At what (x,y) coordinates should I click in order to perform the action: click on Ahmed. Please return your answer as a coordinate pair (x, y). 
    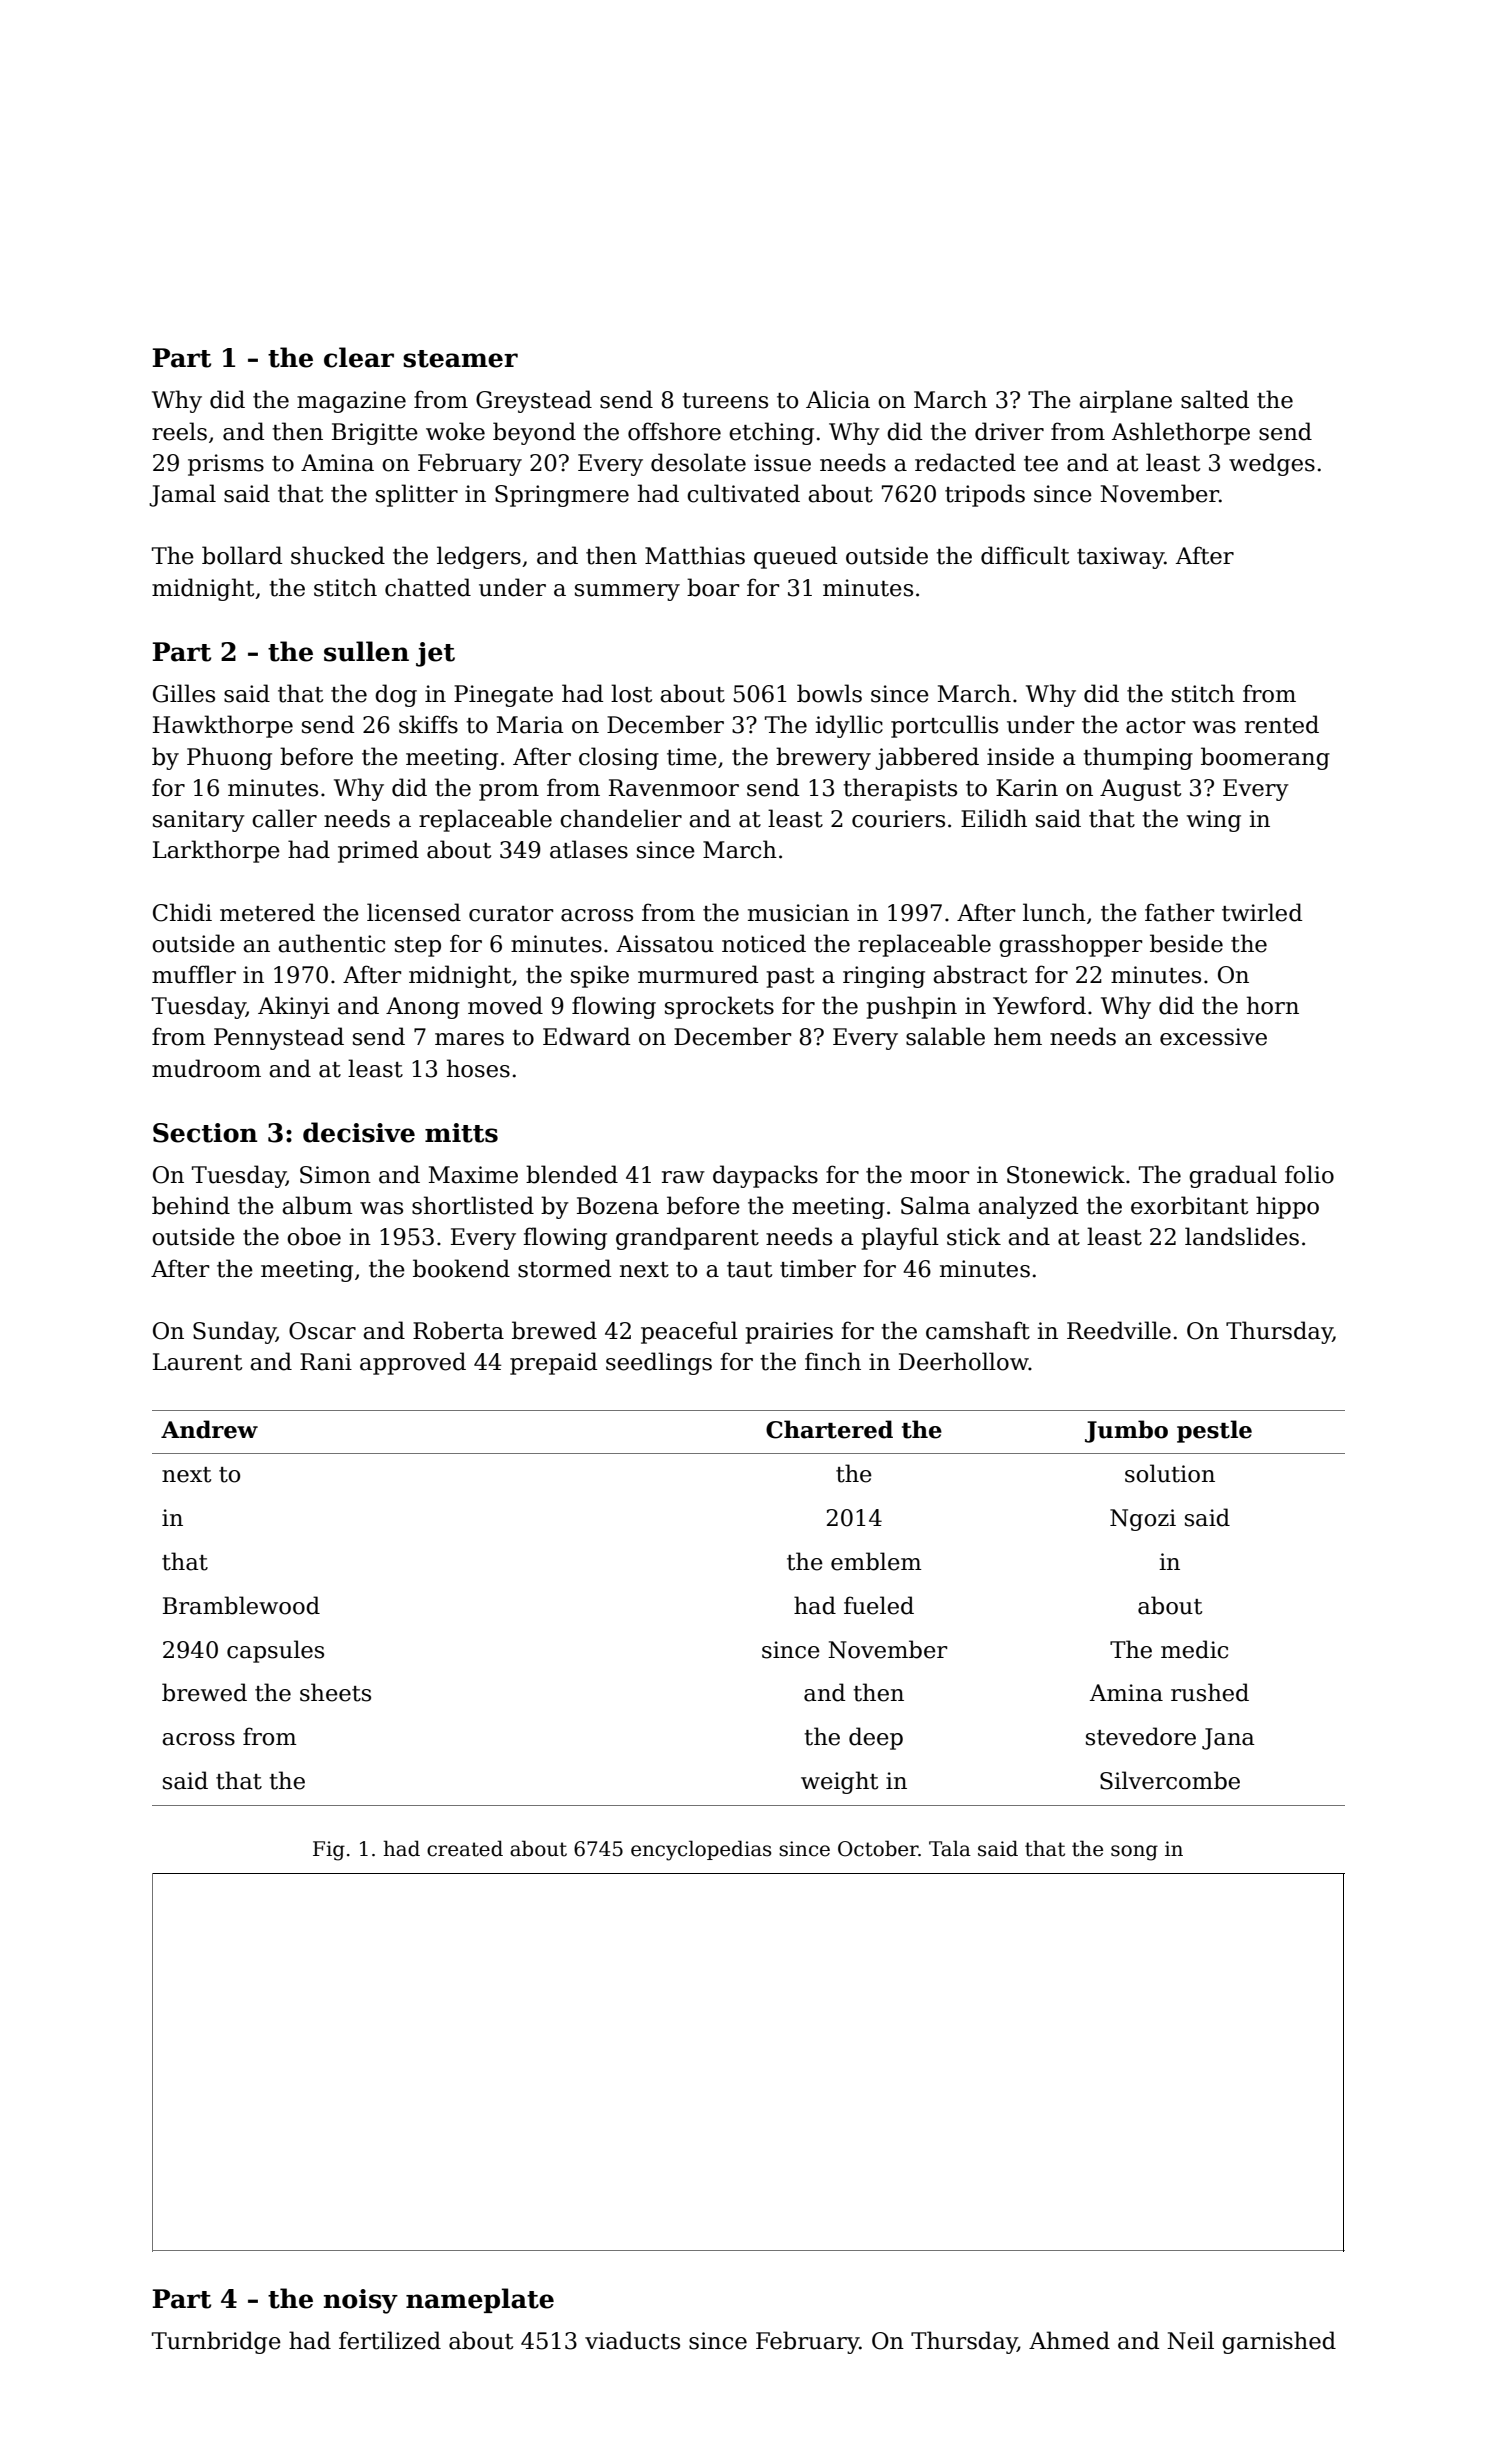
    Looking at the image, I should click on (1069, 2340).
